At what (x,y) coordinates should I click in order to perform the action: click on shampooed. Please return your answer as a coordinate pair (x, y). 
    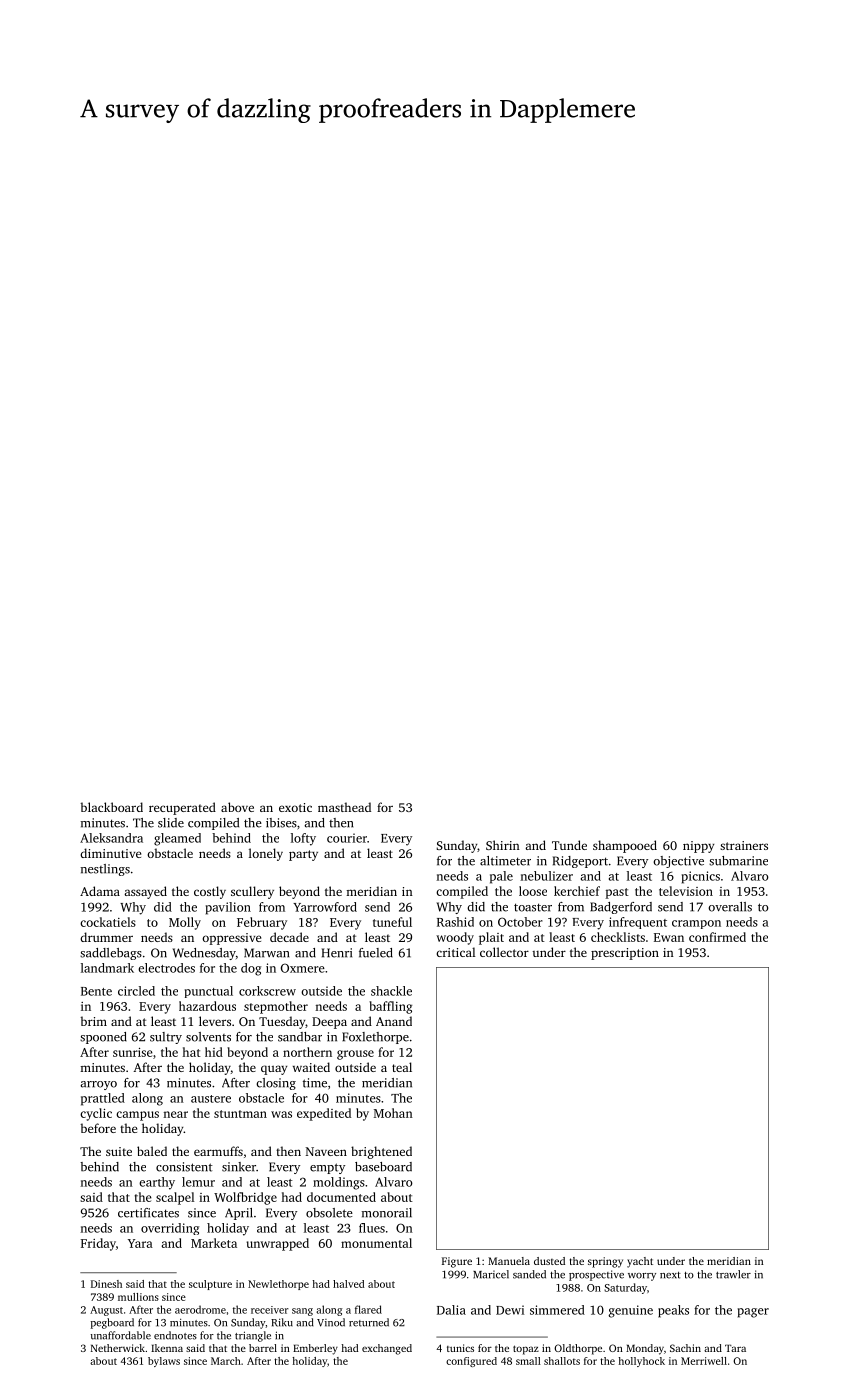
    Looking at the image, I should click on (625, 846).
